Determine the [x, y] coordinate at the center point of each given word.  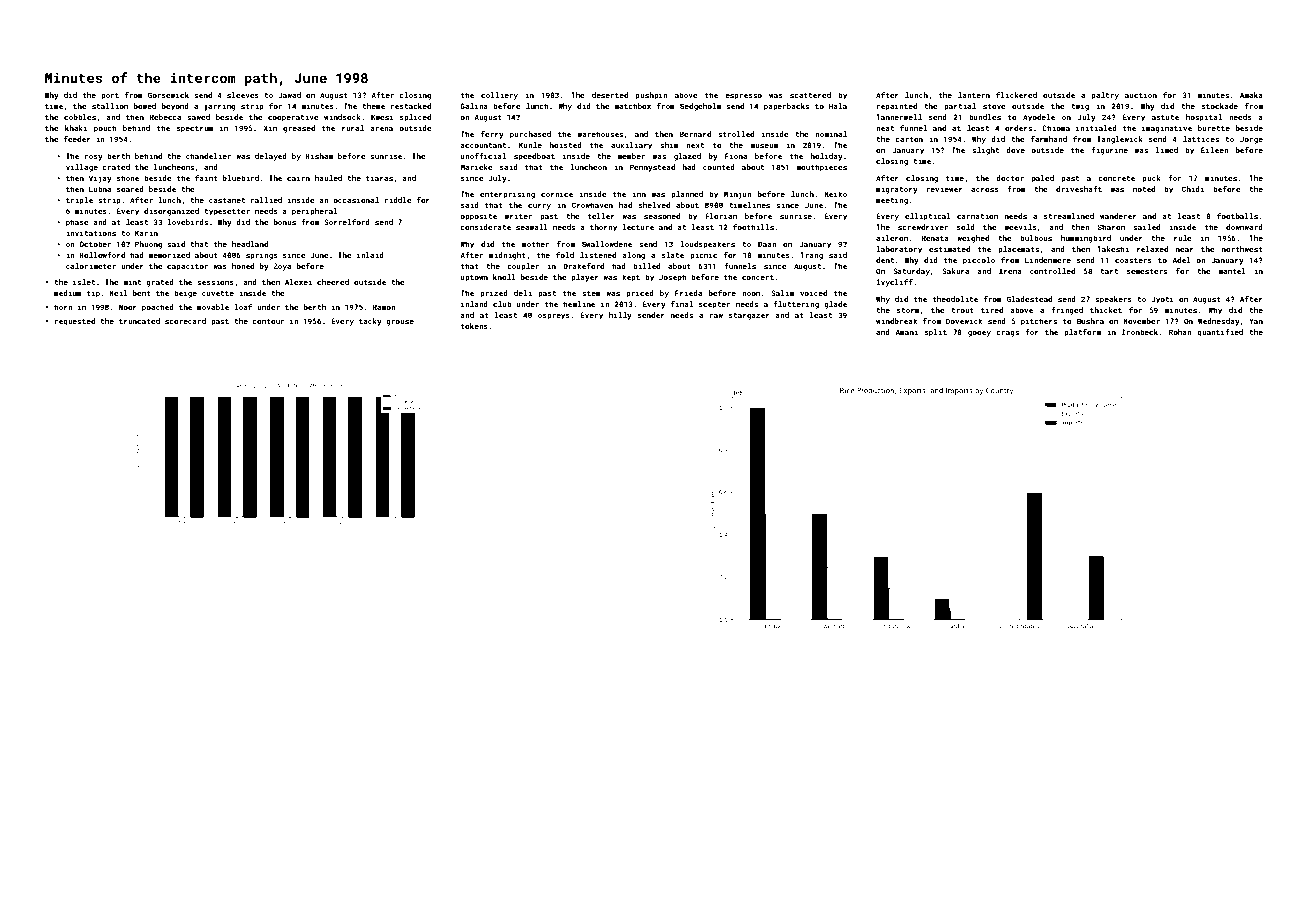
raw [716, 316]
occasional [356, 200]
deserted [610, 95]
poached [158, 308]
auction [1141, 95]
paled [1043, 179]
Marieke [476, 167]
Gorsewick [168, 95]
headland [250, 244]
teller [601, 216]
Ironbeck [1140, 332]
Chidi [1193, 189]
